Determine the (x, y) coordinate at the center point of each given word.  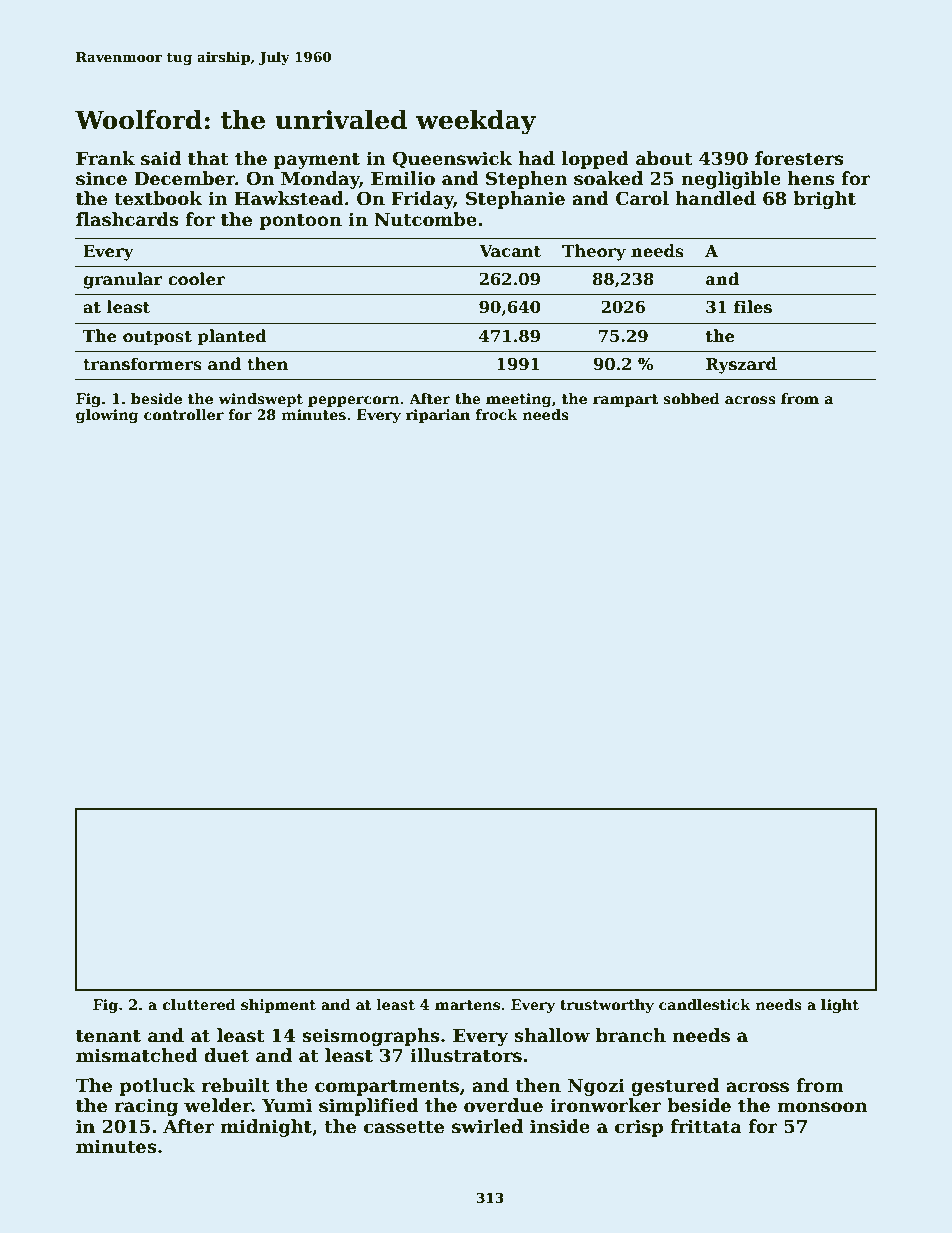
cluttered (199, 1004)
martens (467, 1005)
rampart (625, 400)
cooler (196, 279)
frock (496, 414)
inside (560, 1126)
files (753, 307)
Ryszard (741, 365)
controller (184, 414)
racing (146, 1107)
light (840, 1006)
